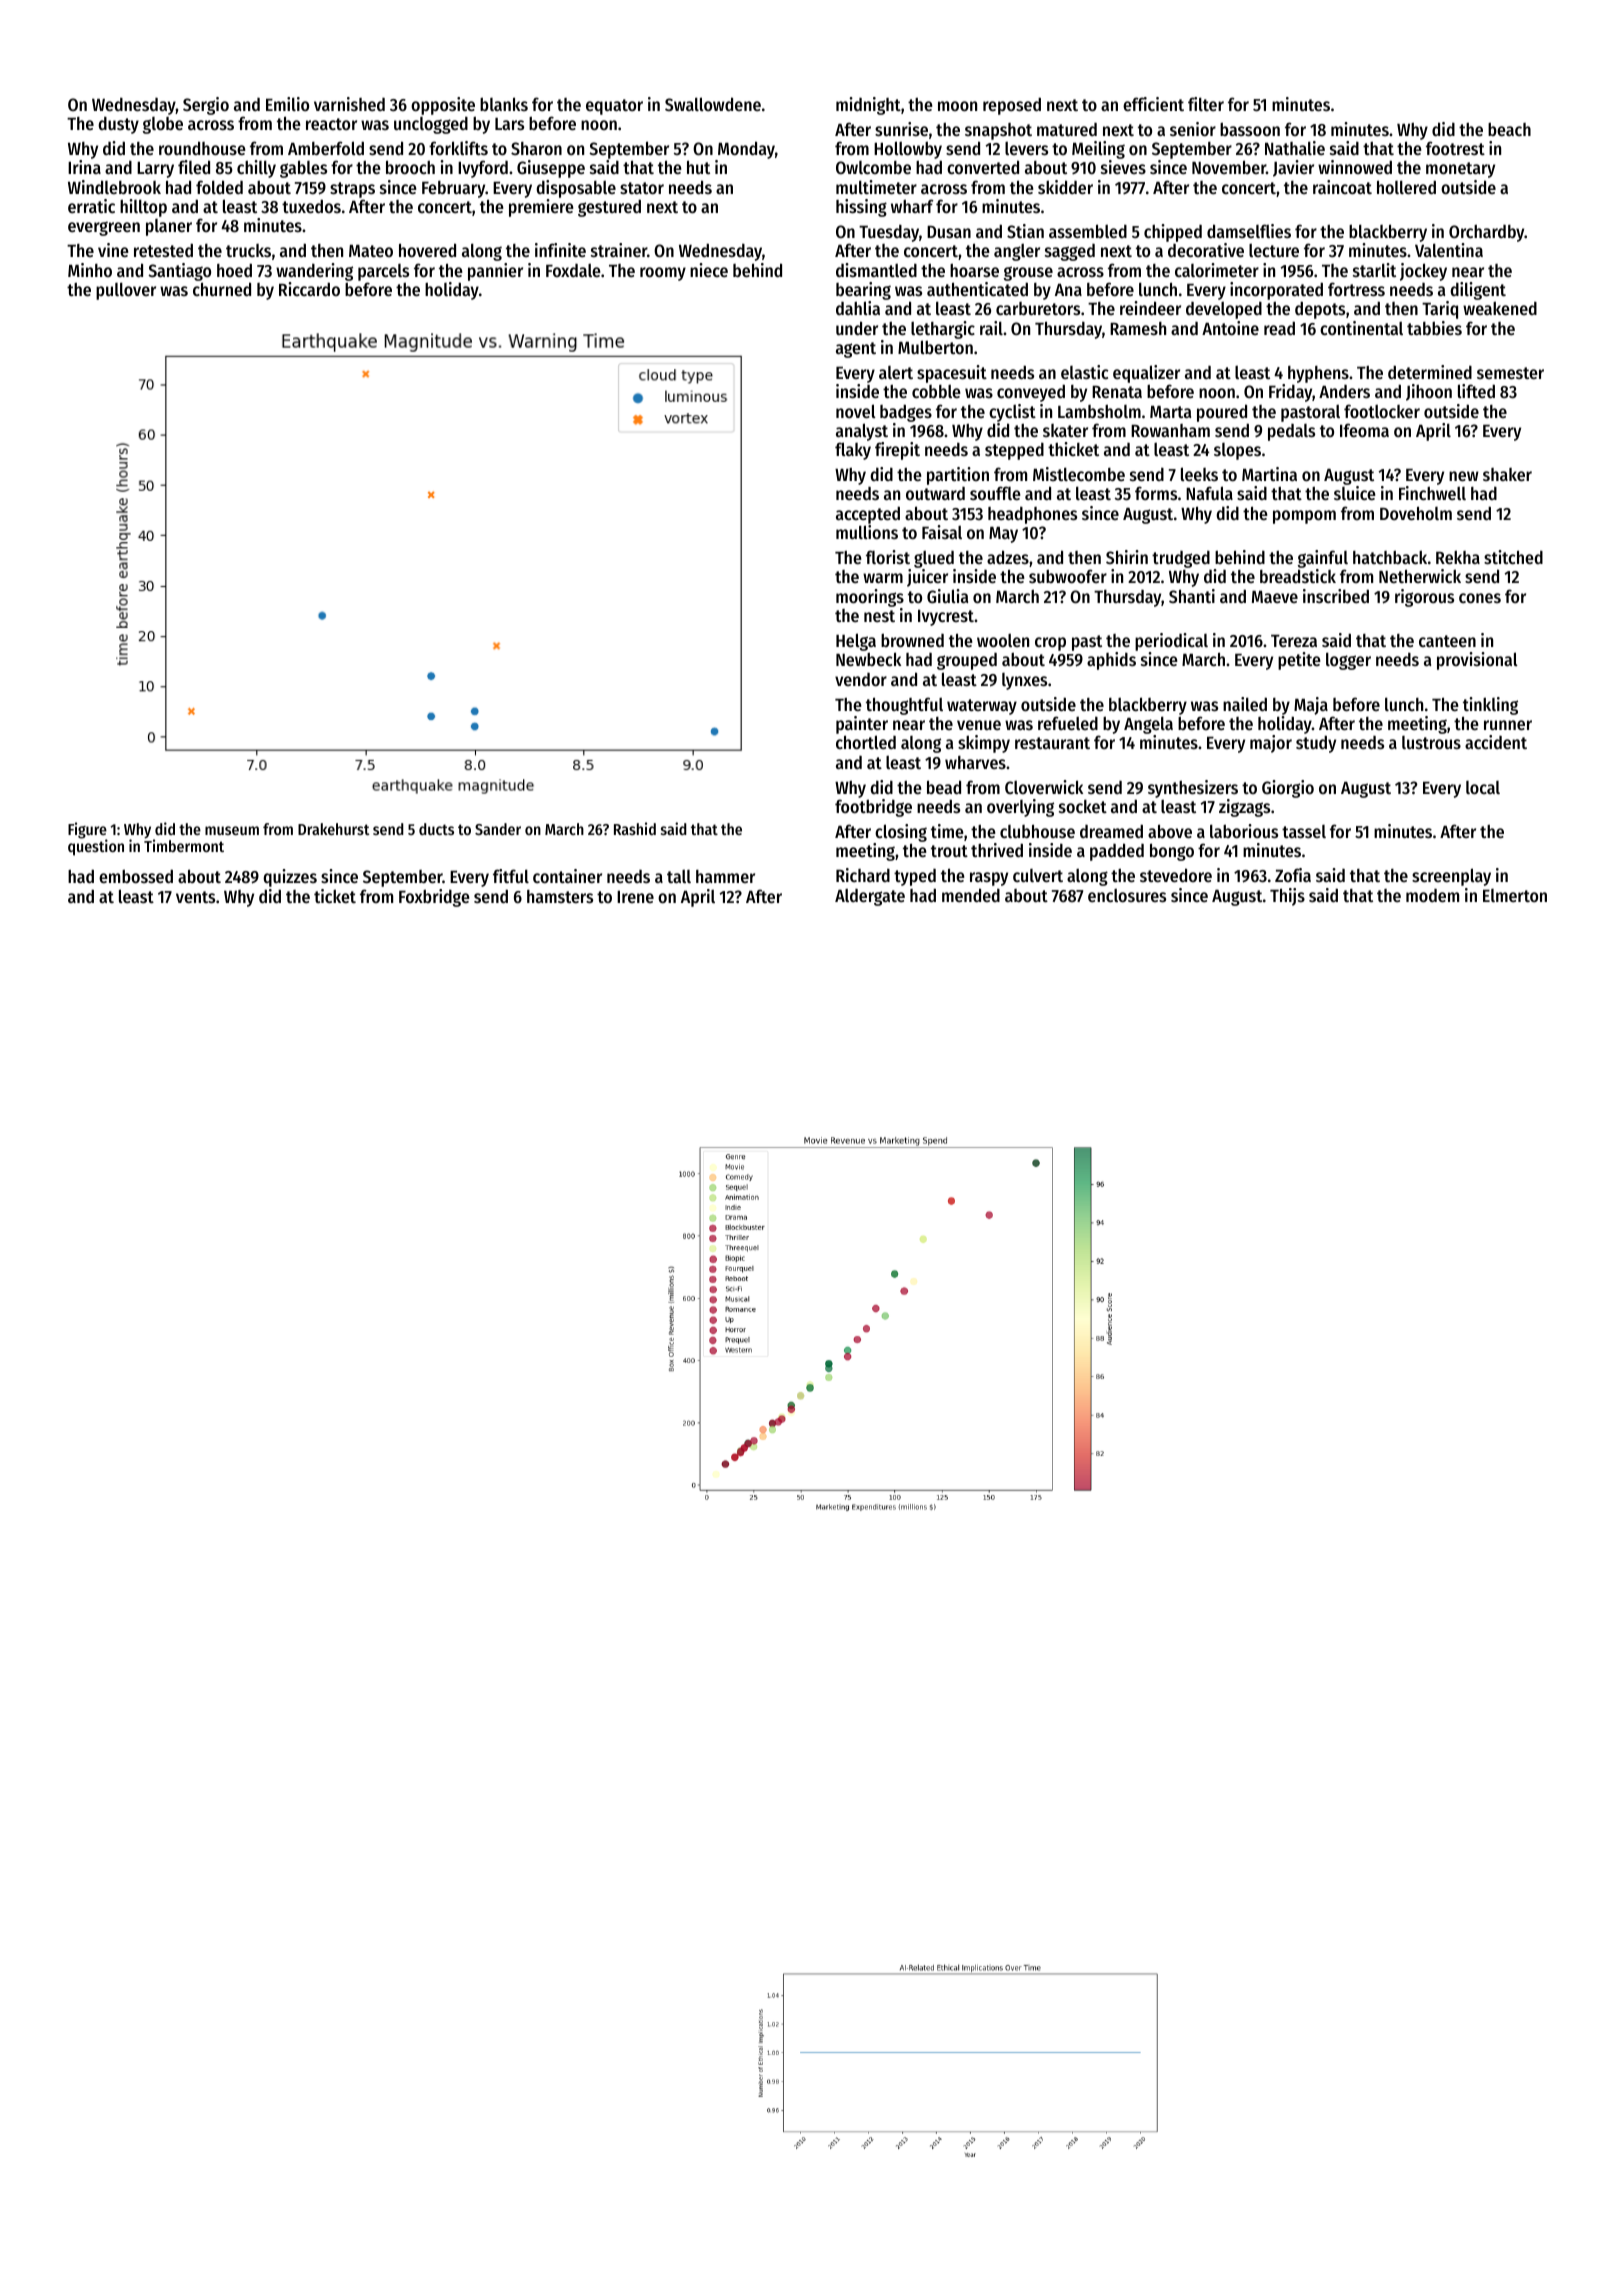  Describe the element at coordinates (870, 598) in the screenshot. I see `moorings` at that location.
